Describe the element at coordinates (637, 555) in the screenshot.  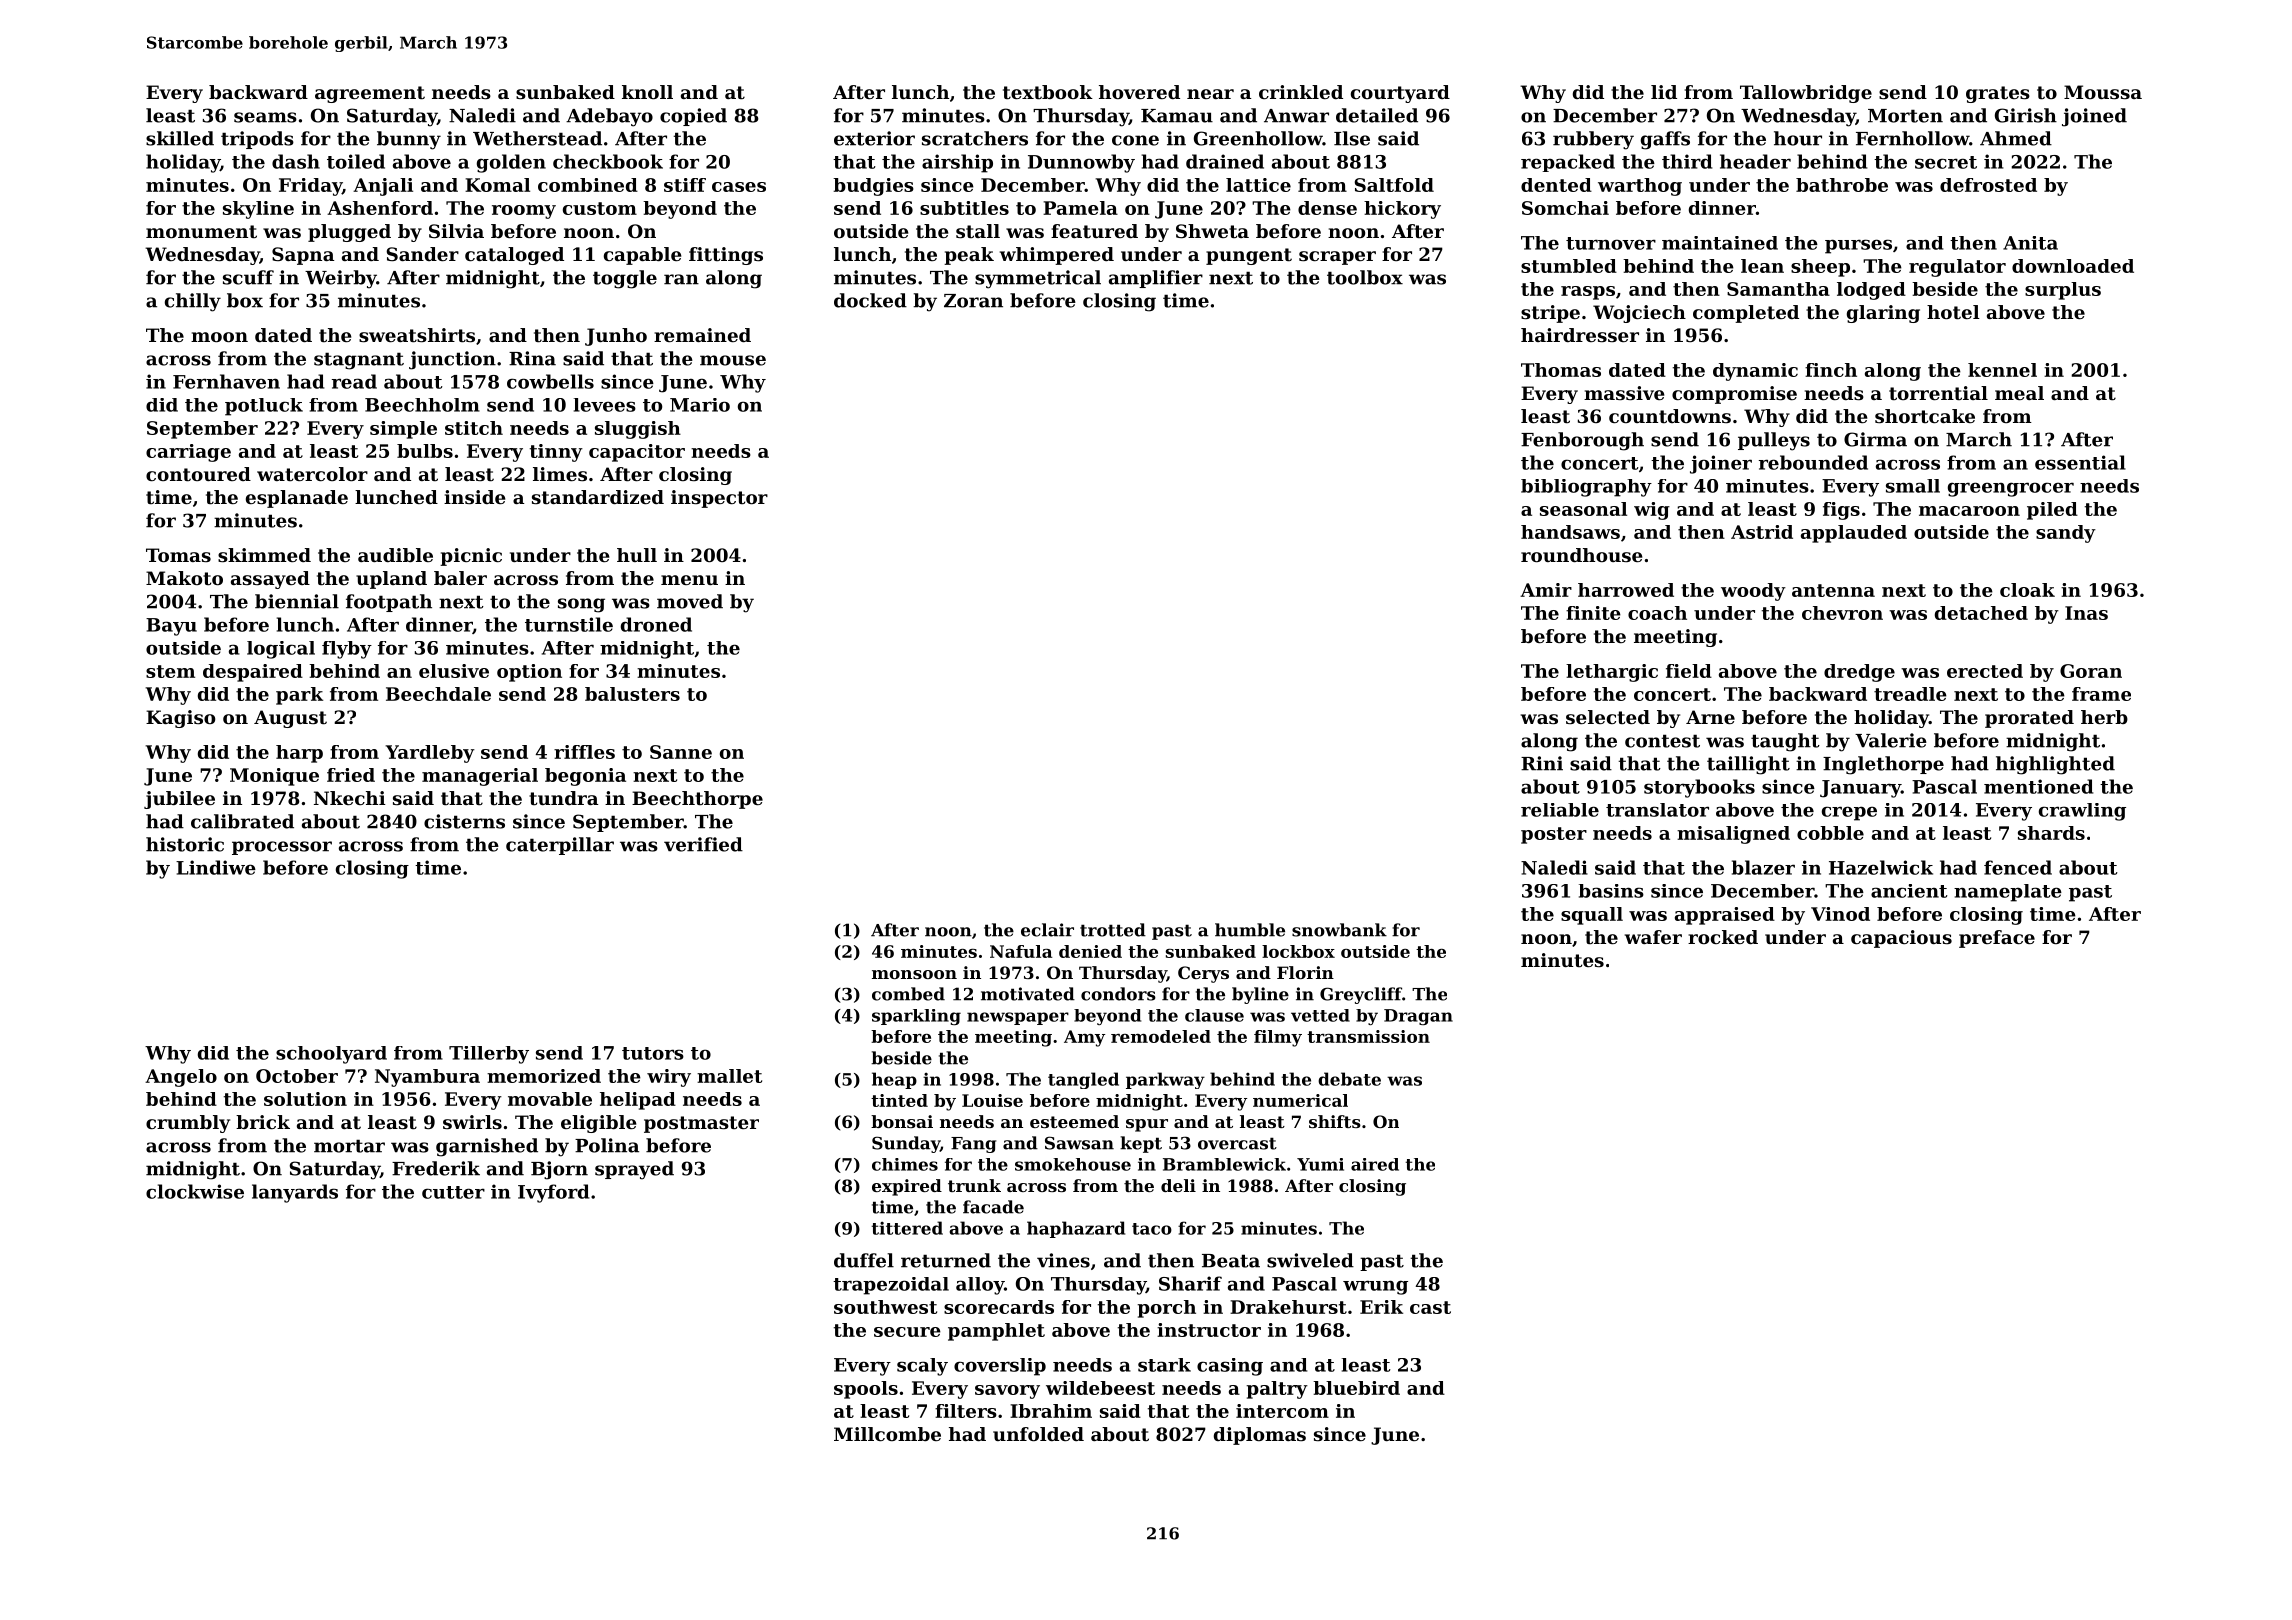
I see `hull` at that location.
